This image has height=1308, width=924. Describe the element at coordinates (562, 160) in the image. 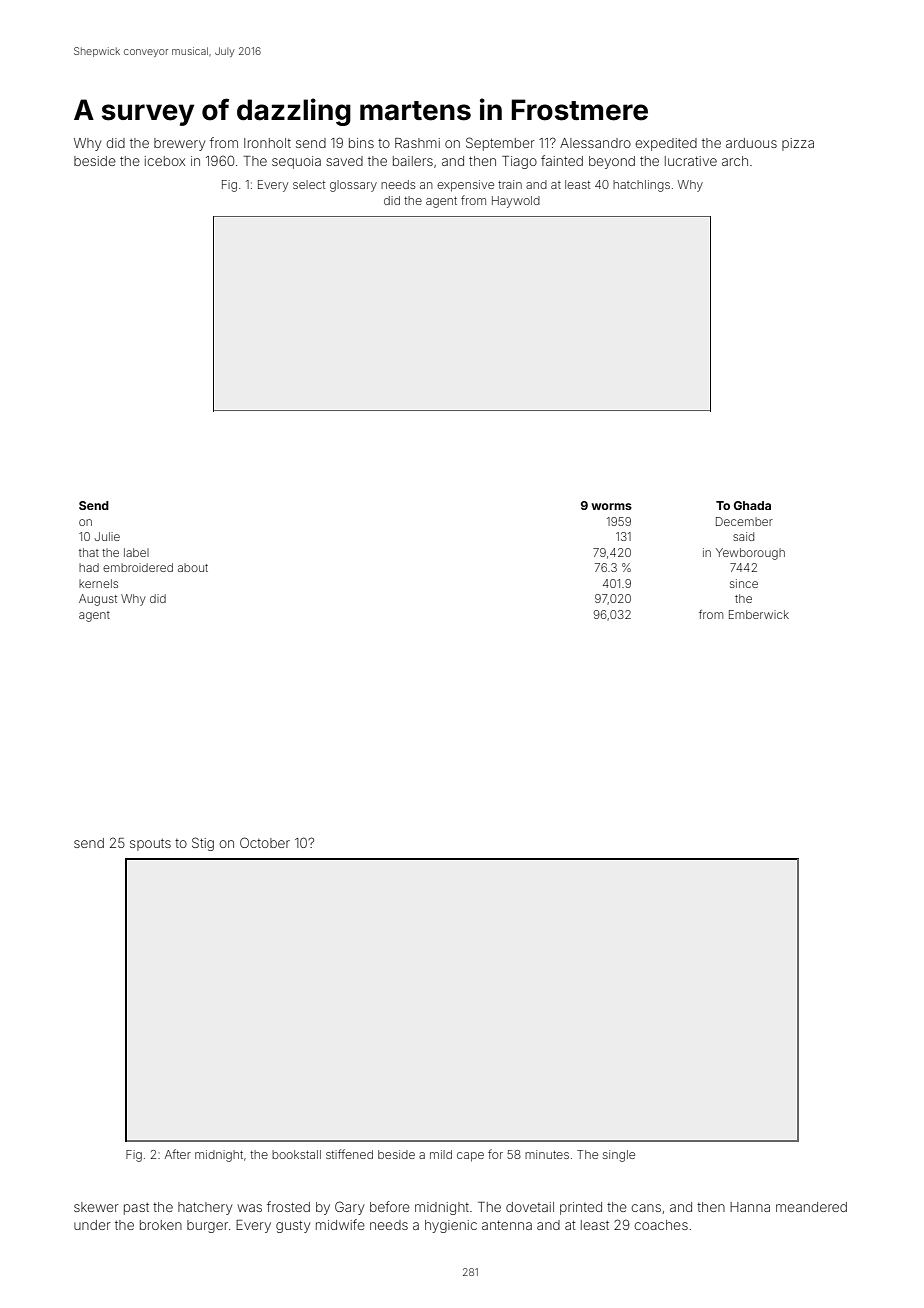

I see `fainted` at that location.
